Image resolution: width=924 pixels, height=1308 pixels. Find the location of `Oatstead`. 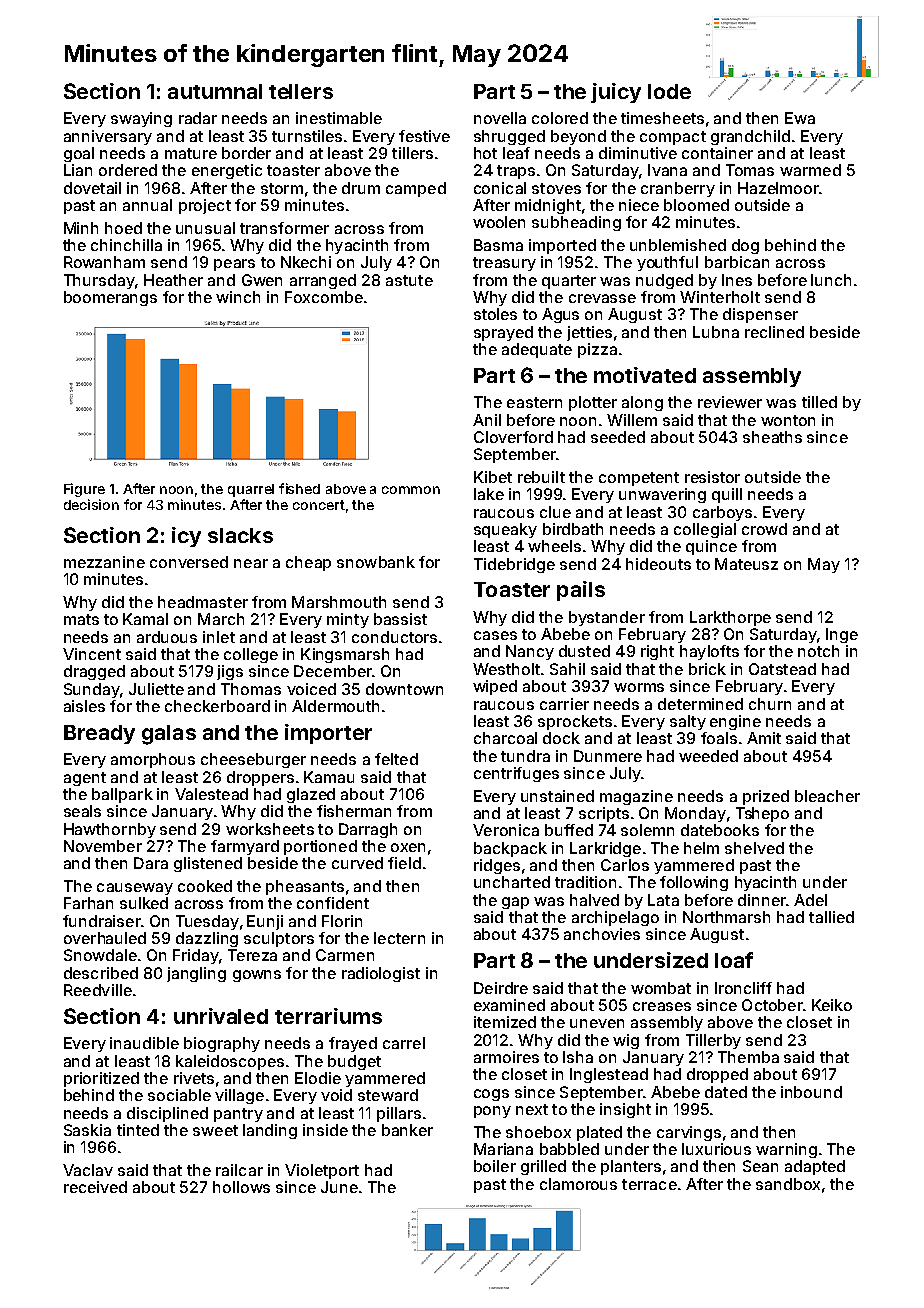

Oatstead is located at coordinates (782, 669).
